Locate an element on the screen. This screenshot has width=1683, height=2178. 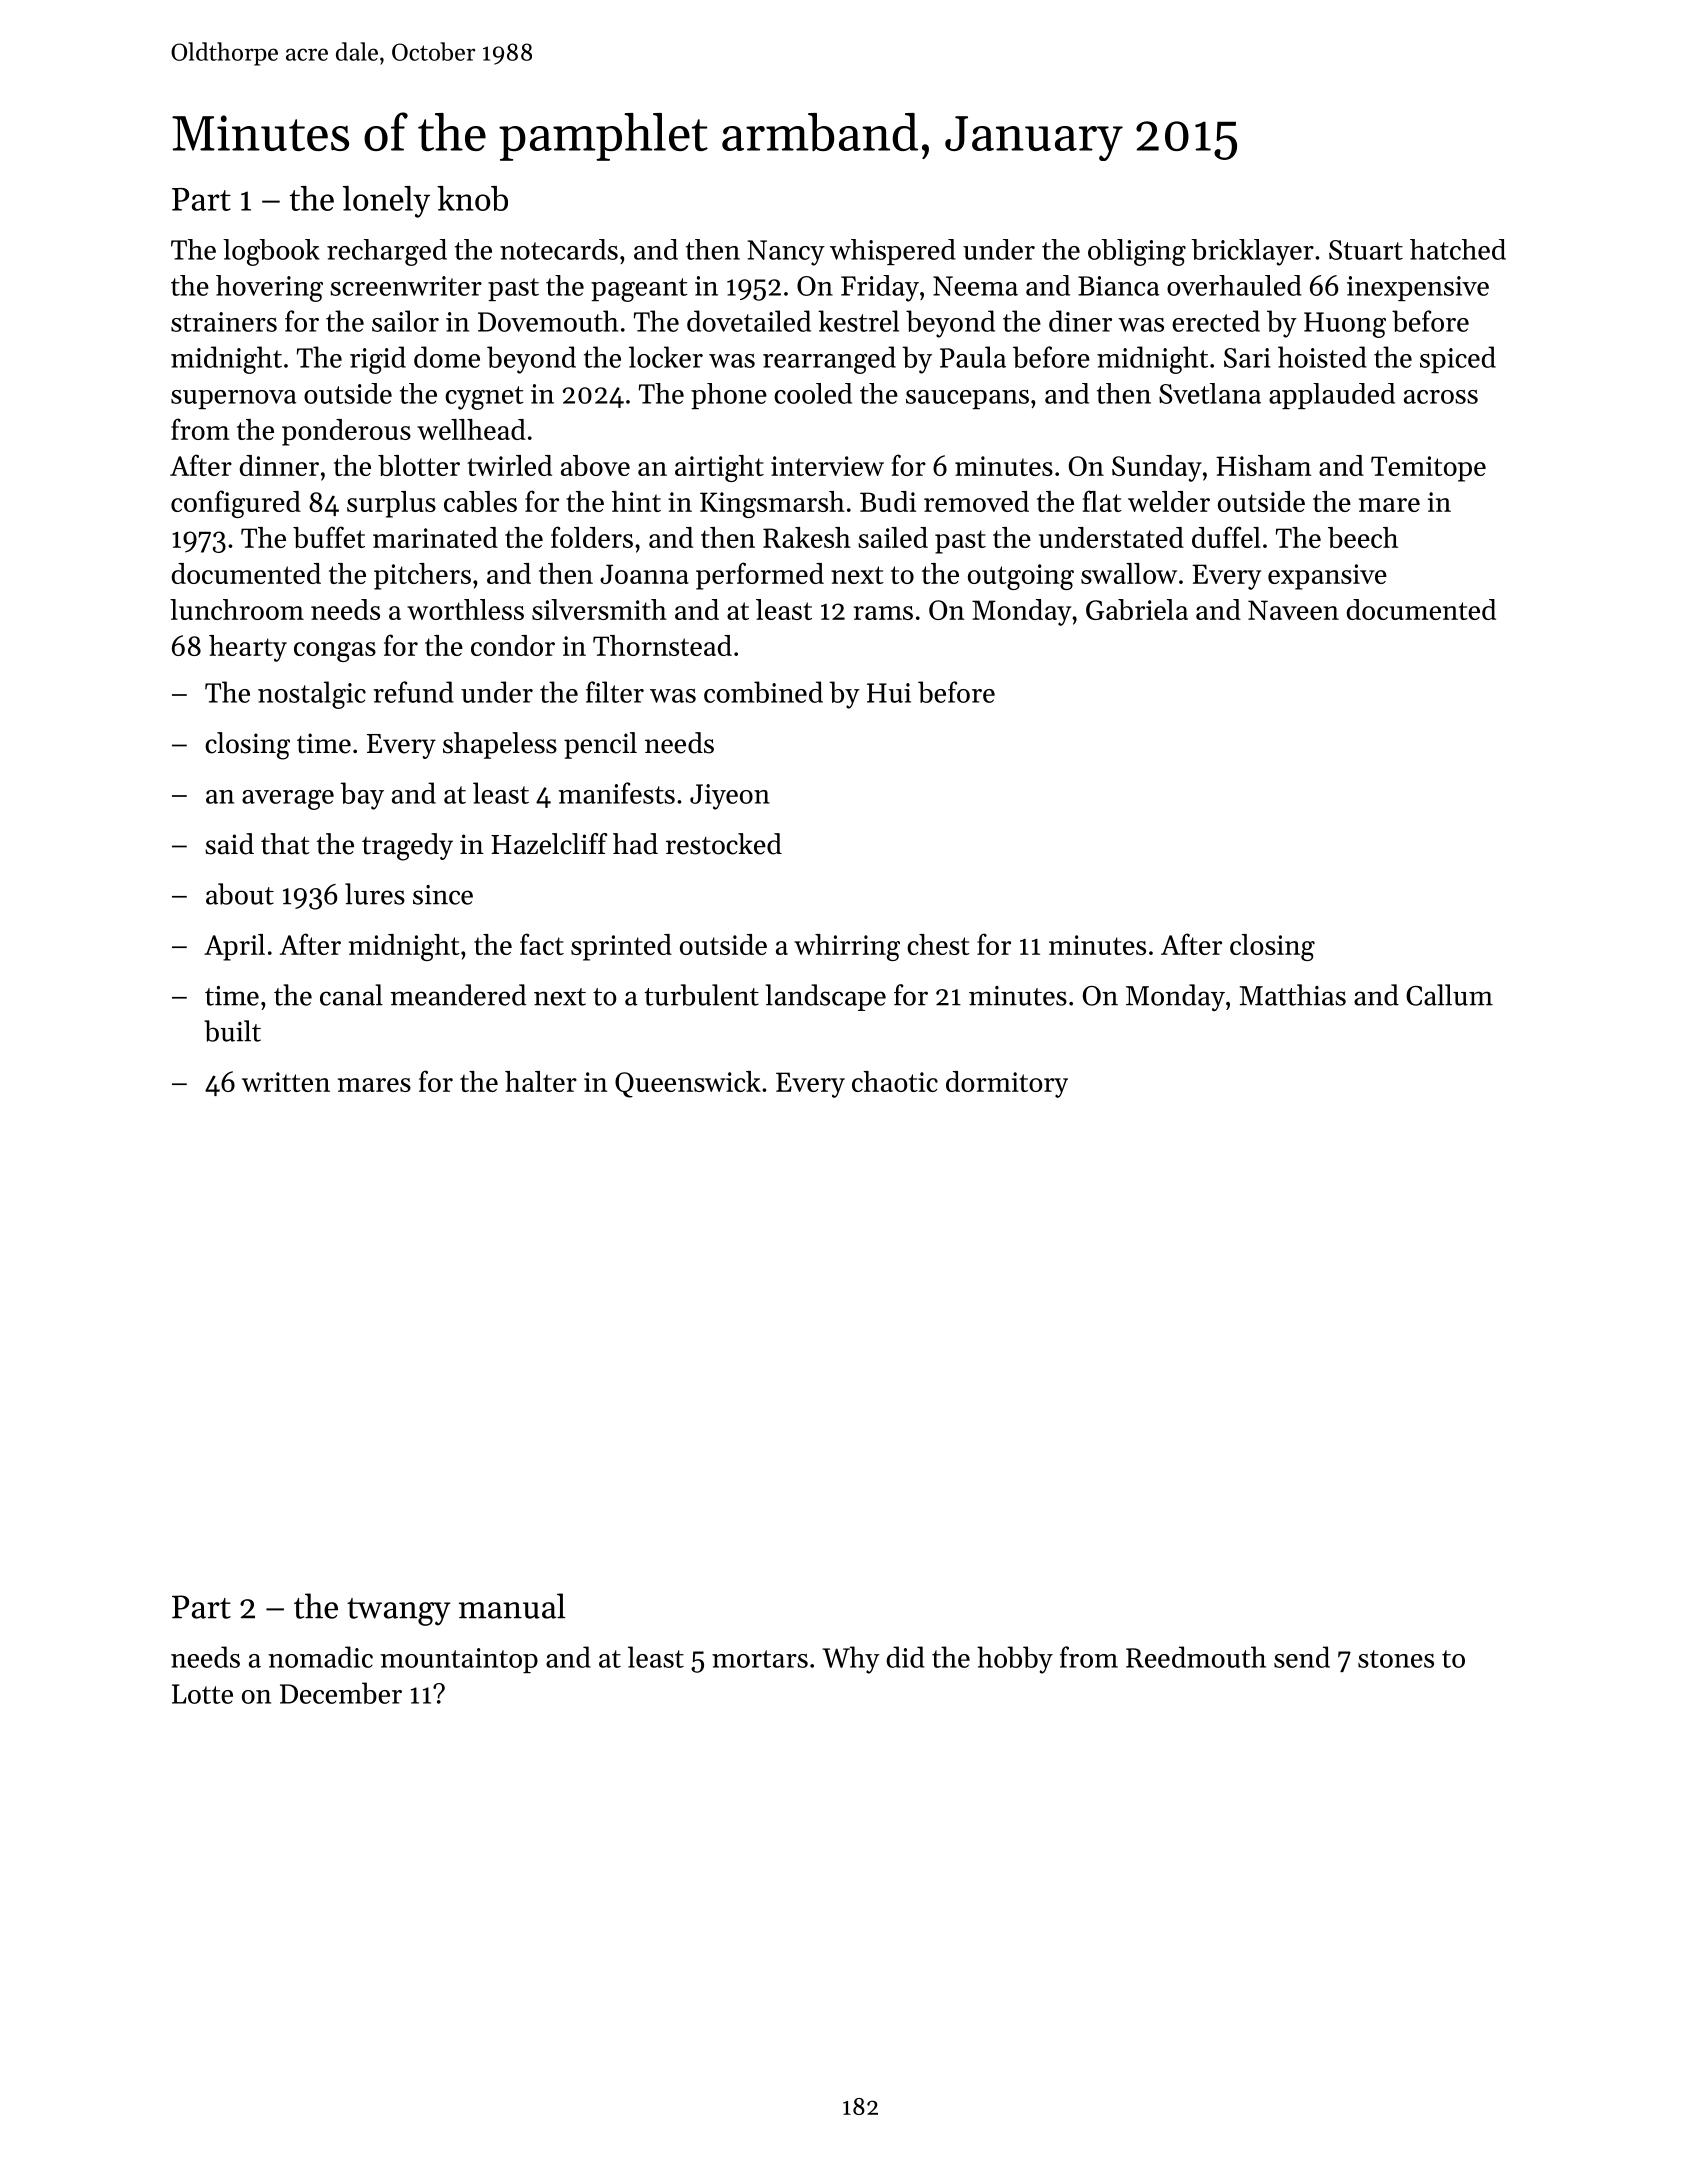
written is located at coordinates (286, 1082).
